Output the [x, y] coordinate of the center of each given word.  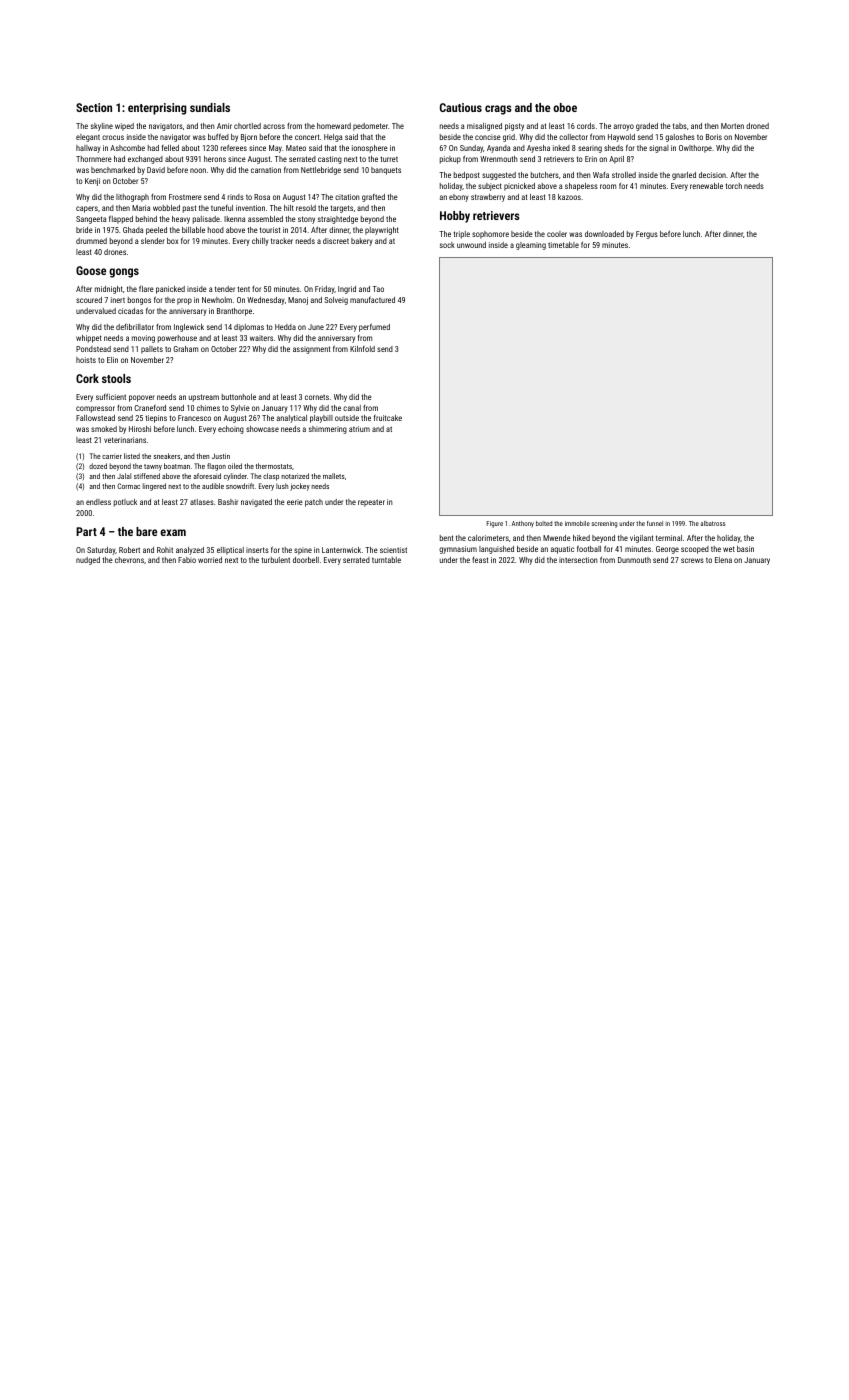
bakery [362, 242]
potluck [125, 503]
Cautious [461, 107]
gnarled [684, 176]
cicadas [130, 311]
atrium [359, 429]
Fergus [647, 235]
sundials [210, 107]
